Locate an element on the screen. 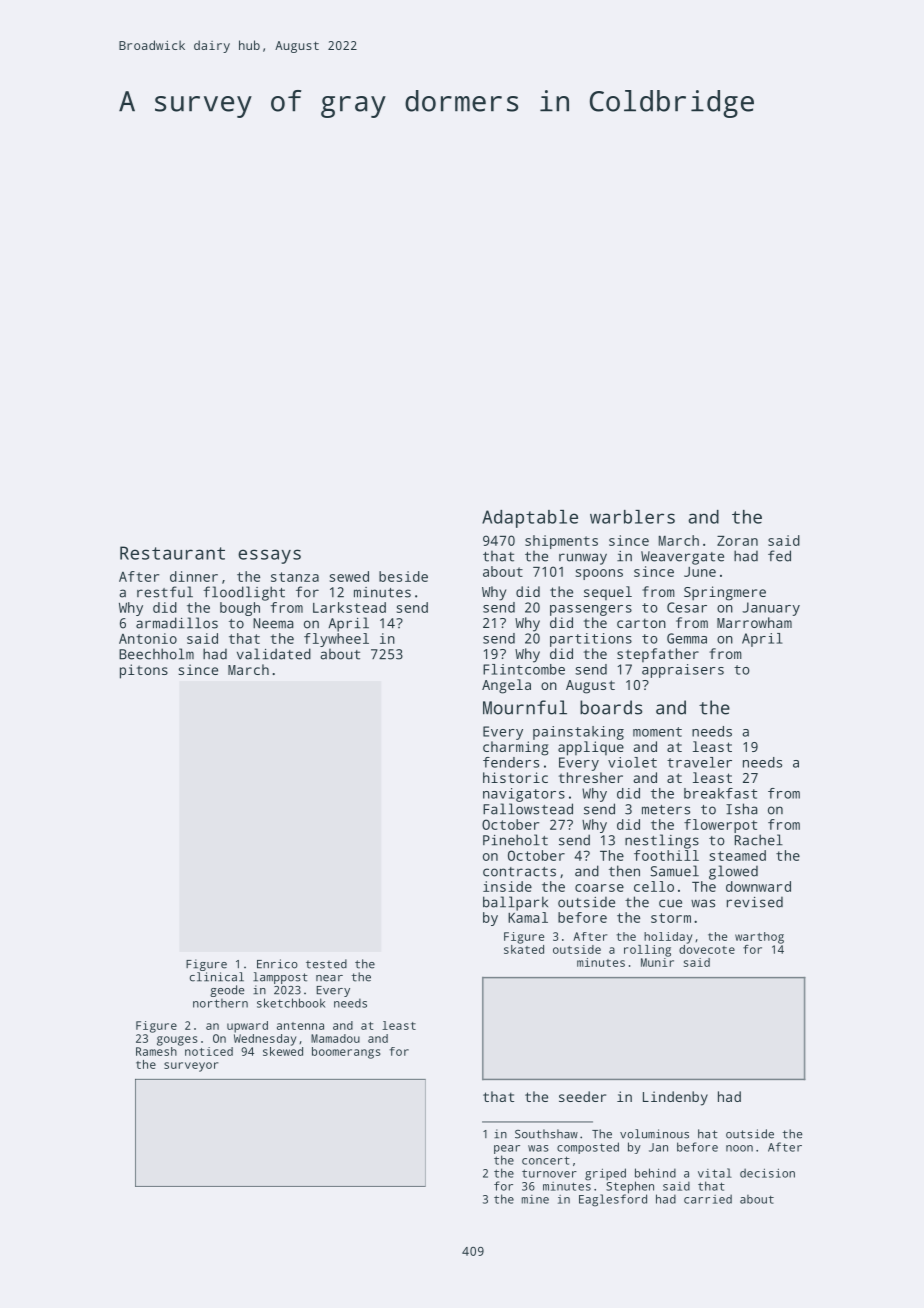  beside is located at coordinates (403, 576).
